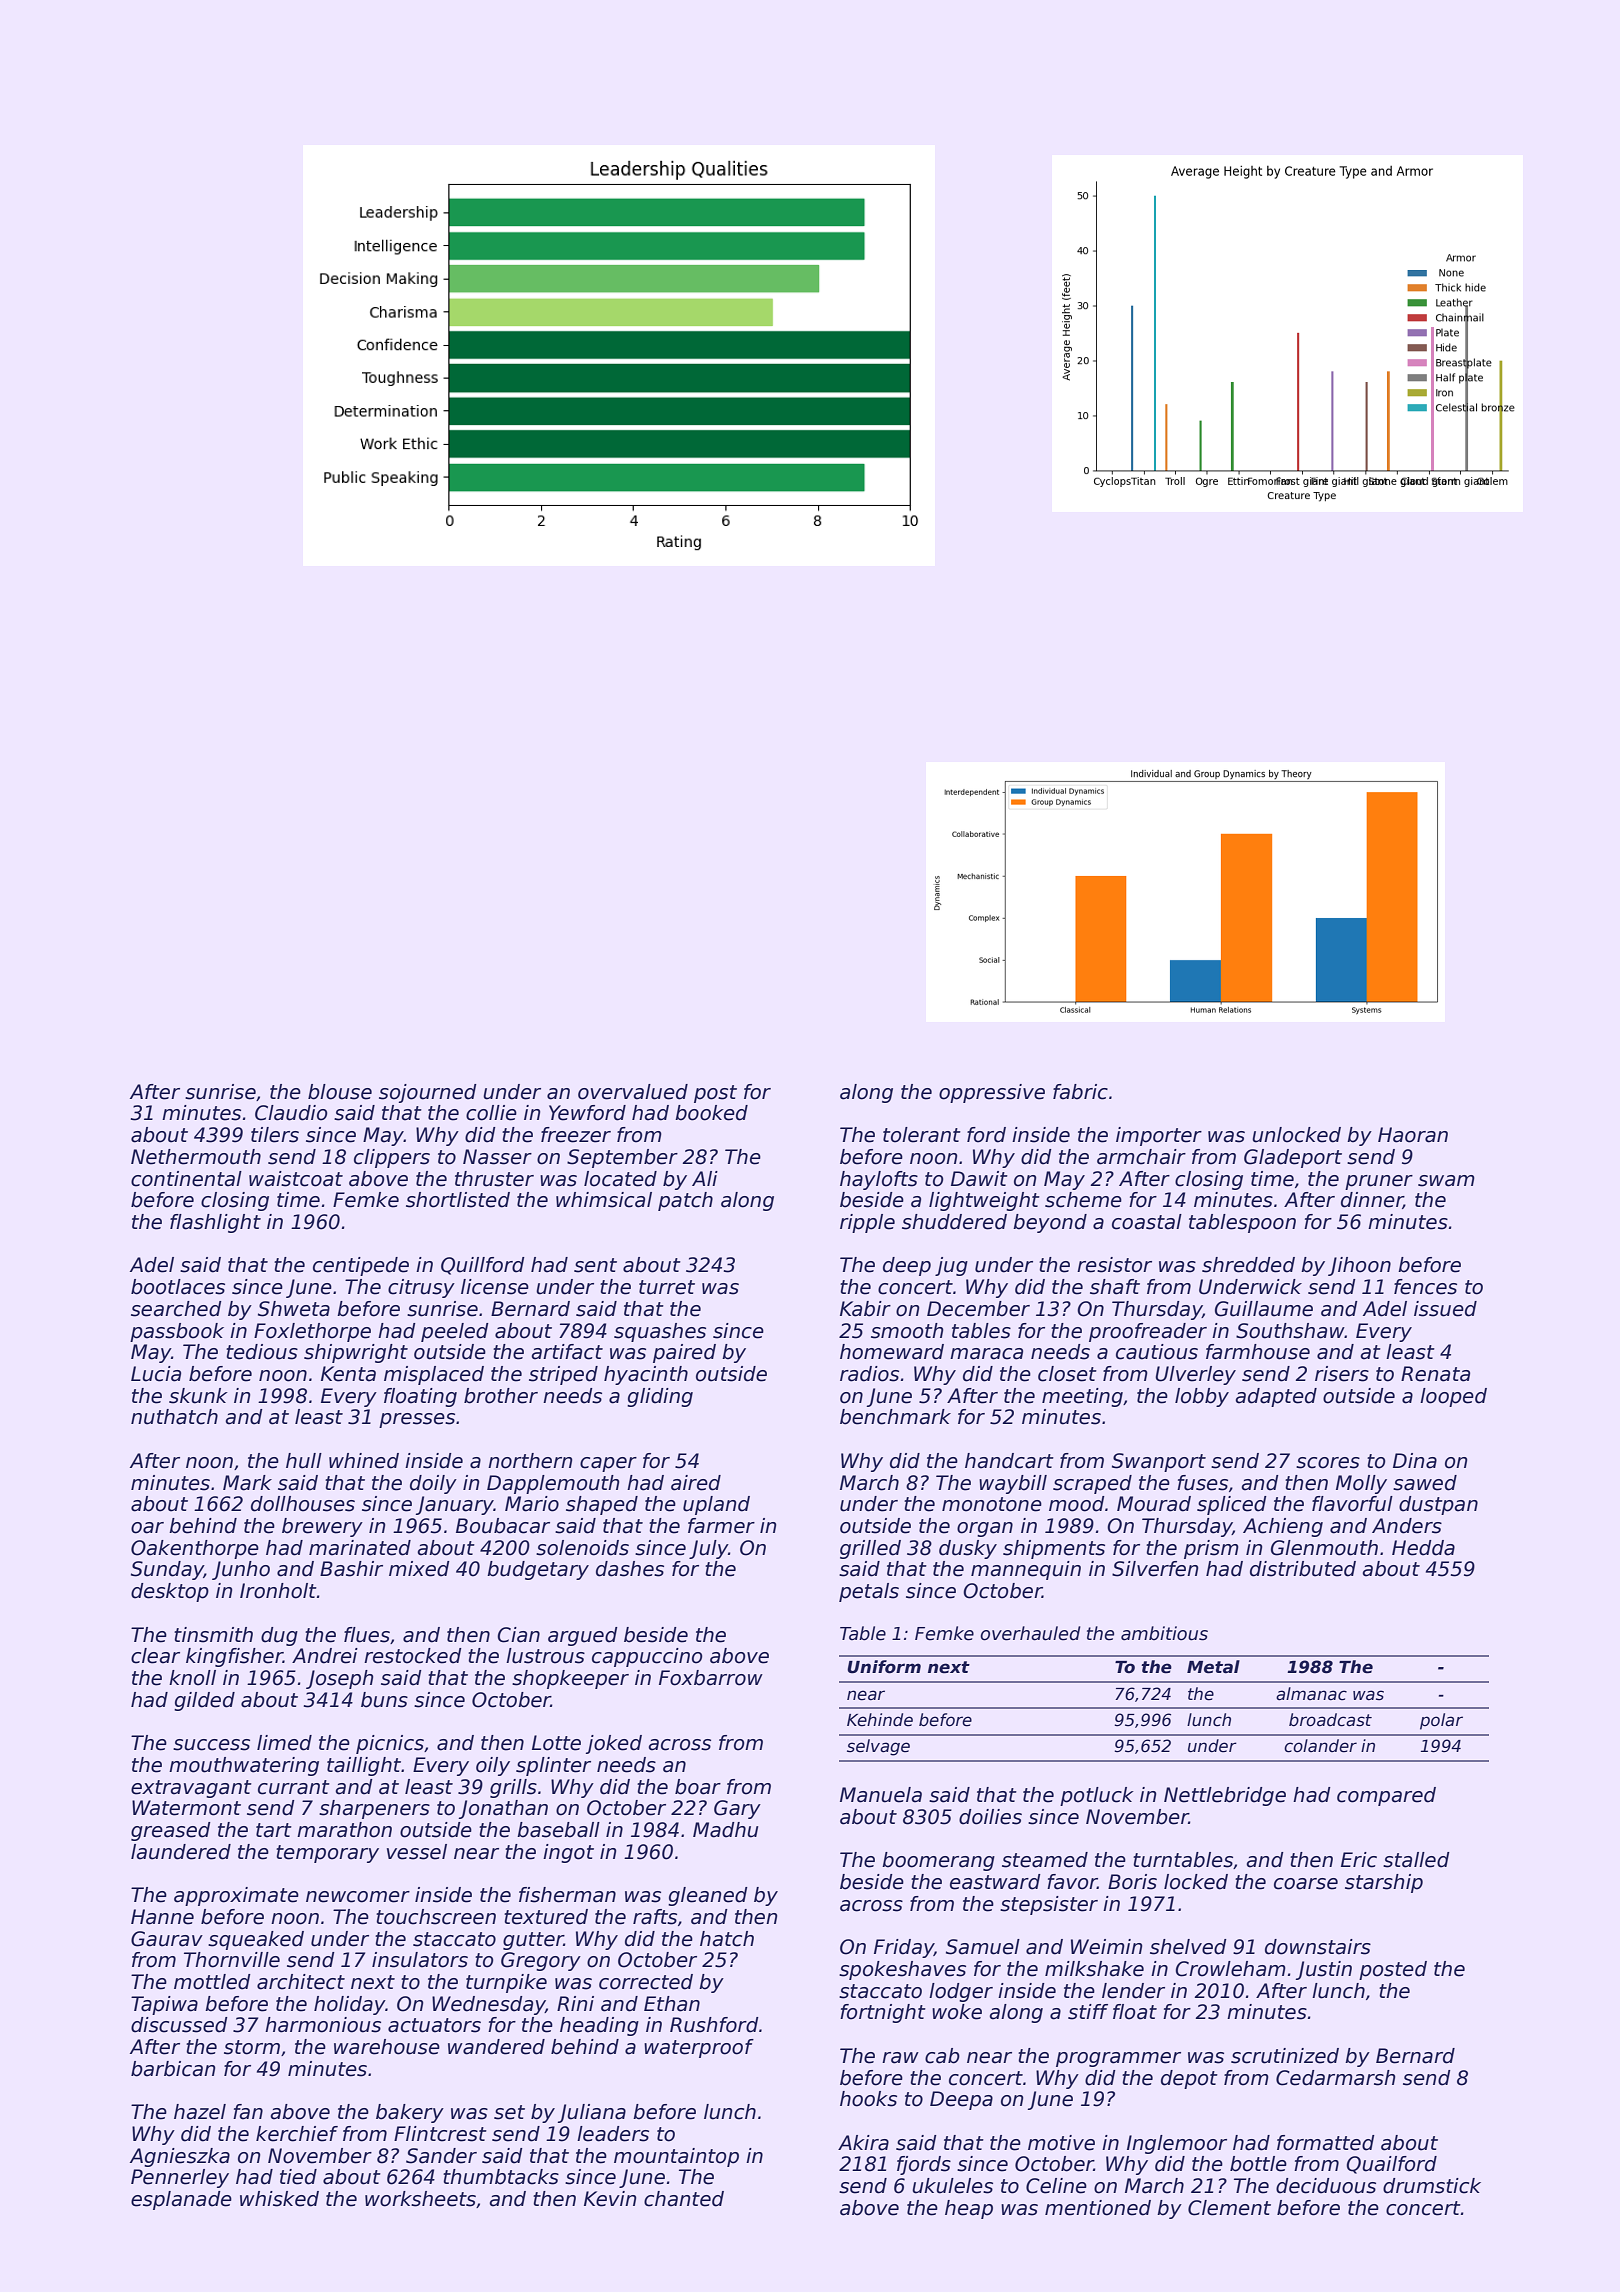 The width and height of the document is (1620, 2292). Describe the element at coordinates (1445, 1309) in the document. I see `issued` at that location.
